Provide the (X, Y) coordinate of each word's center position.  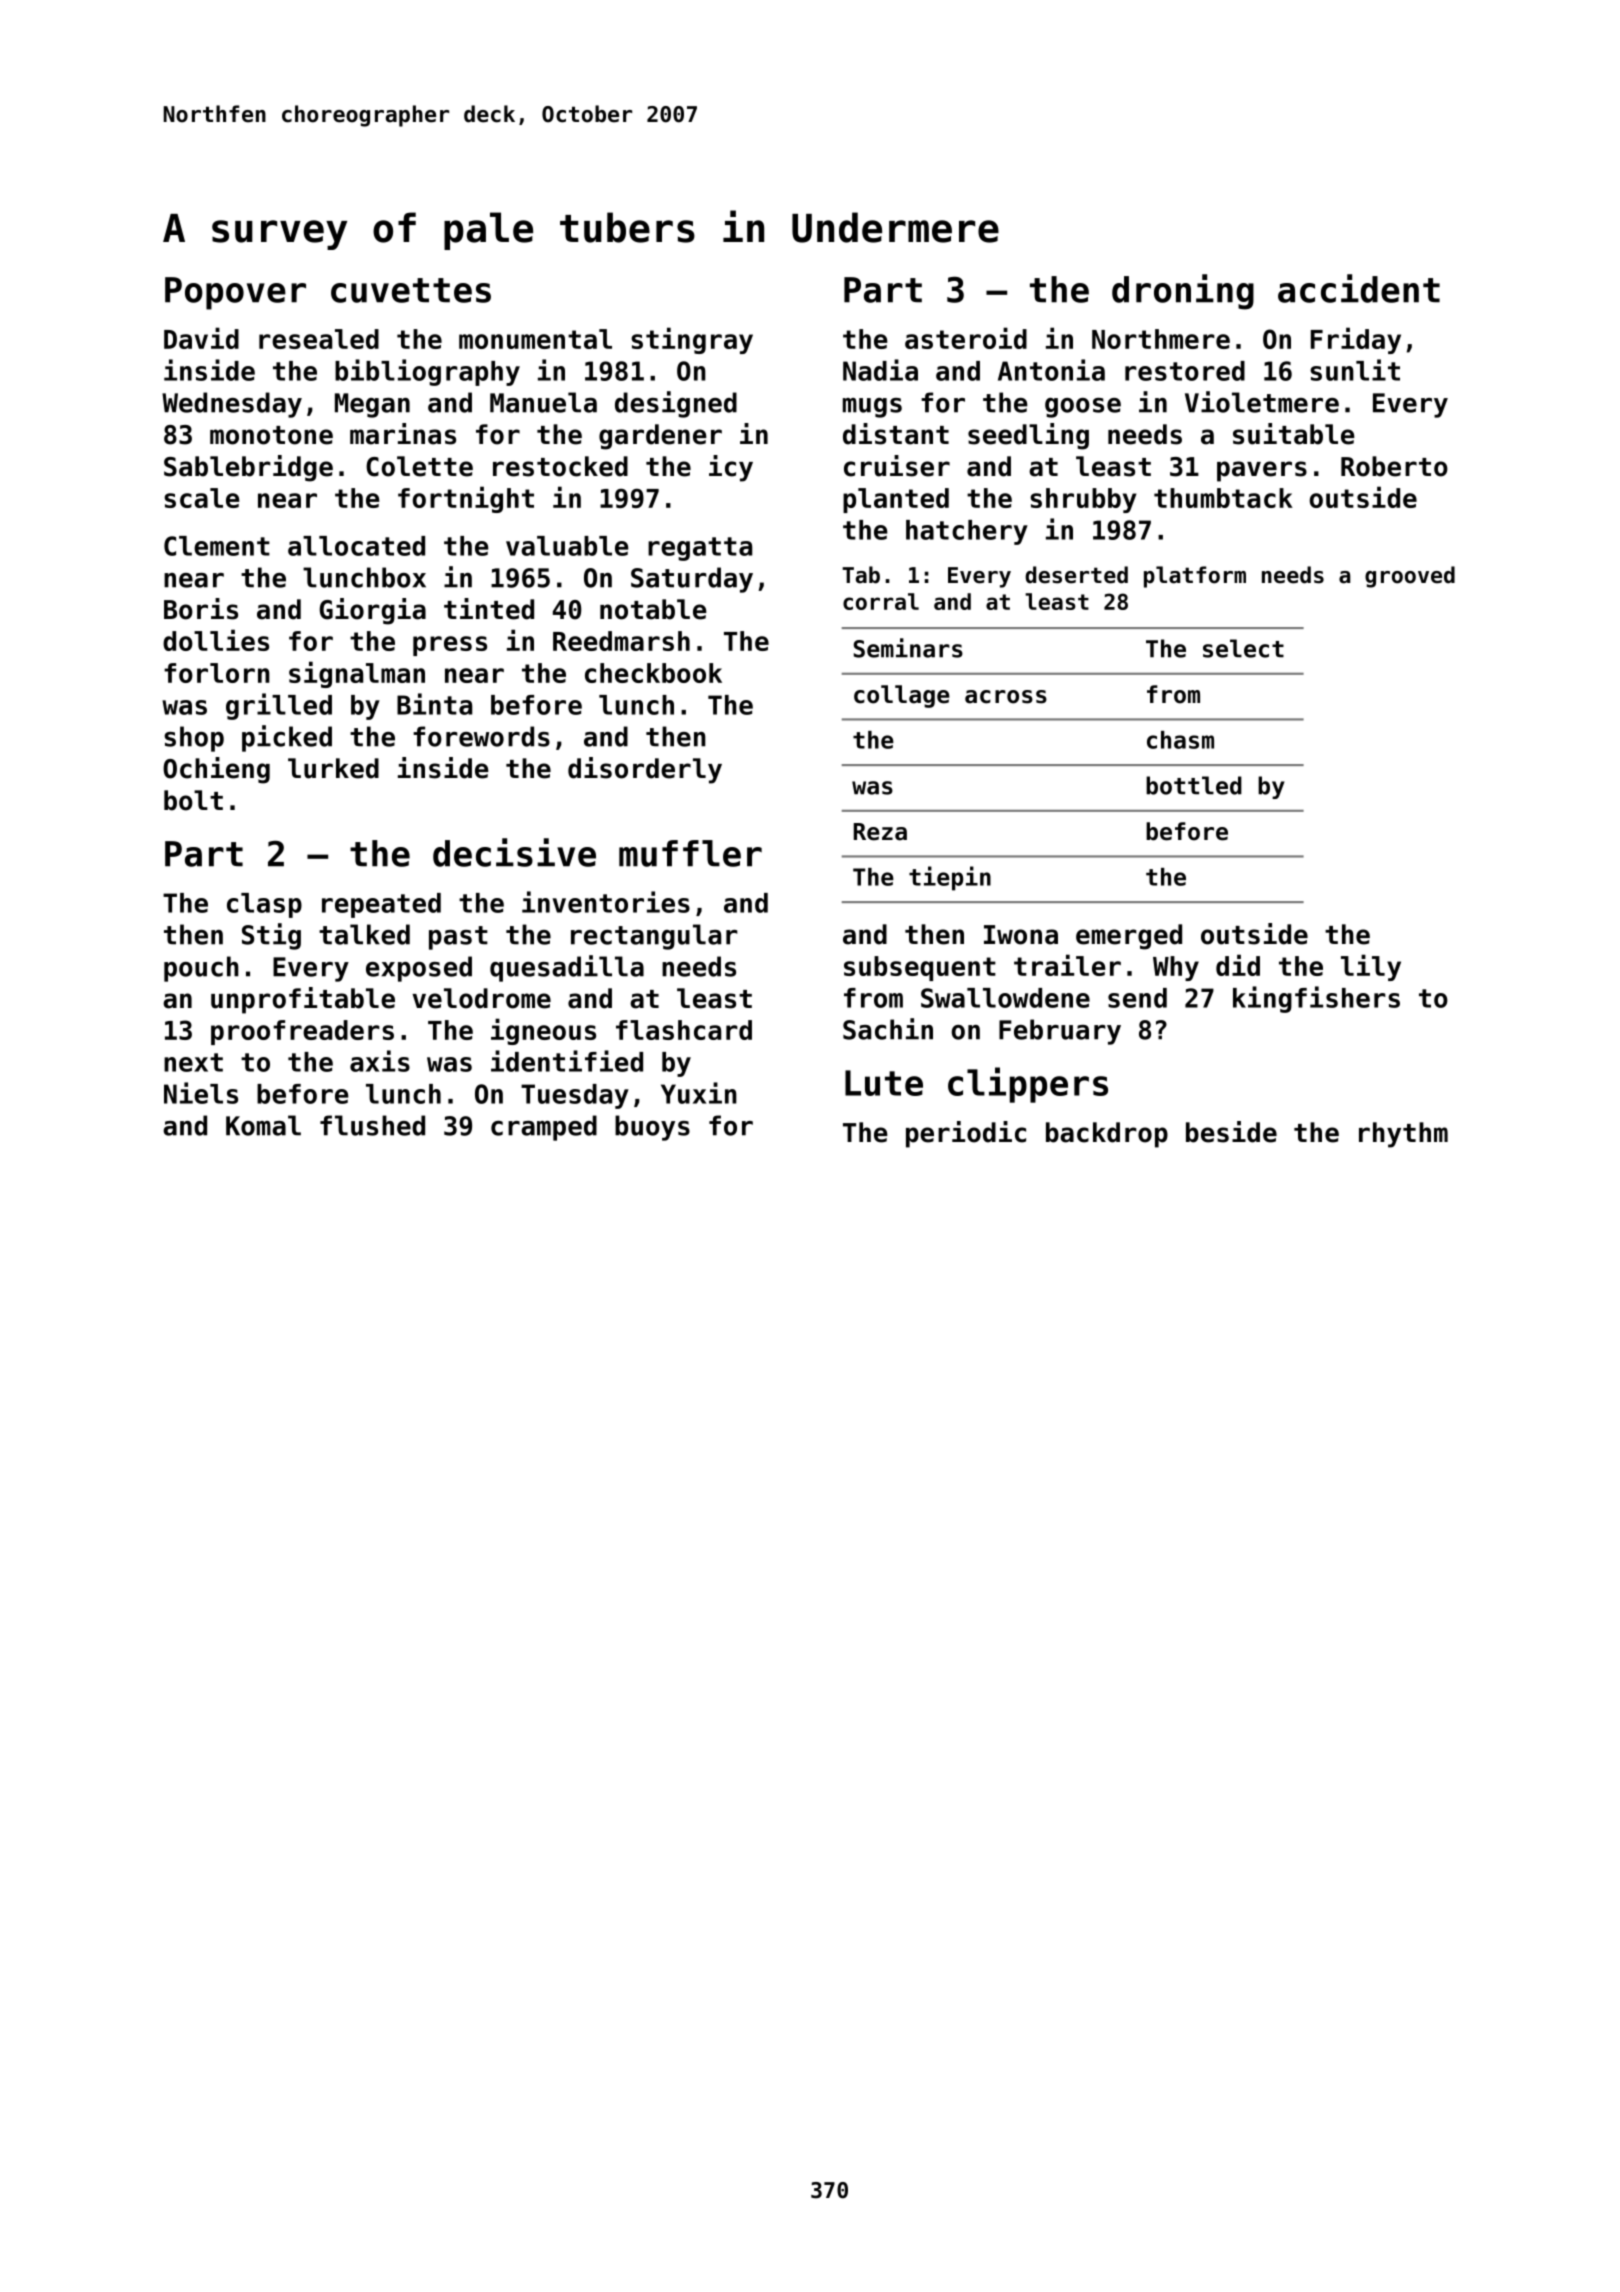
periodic (966, 1134)
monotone (271, 435)
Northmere (1161, 339)
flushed (372, 1125)
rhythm (1403, 1135)
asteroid (966, 338)
